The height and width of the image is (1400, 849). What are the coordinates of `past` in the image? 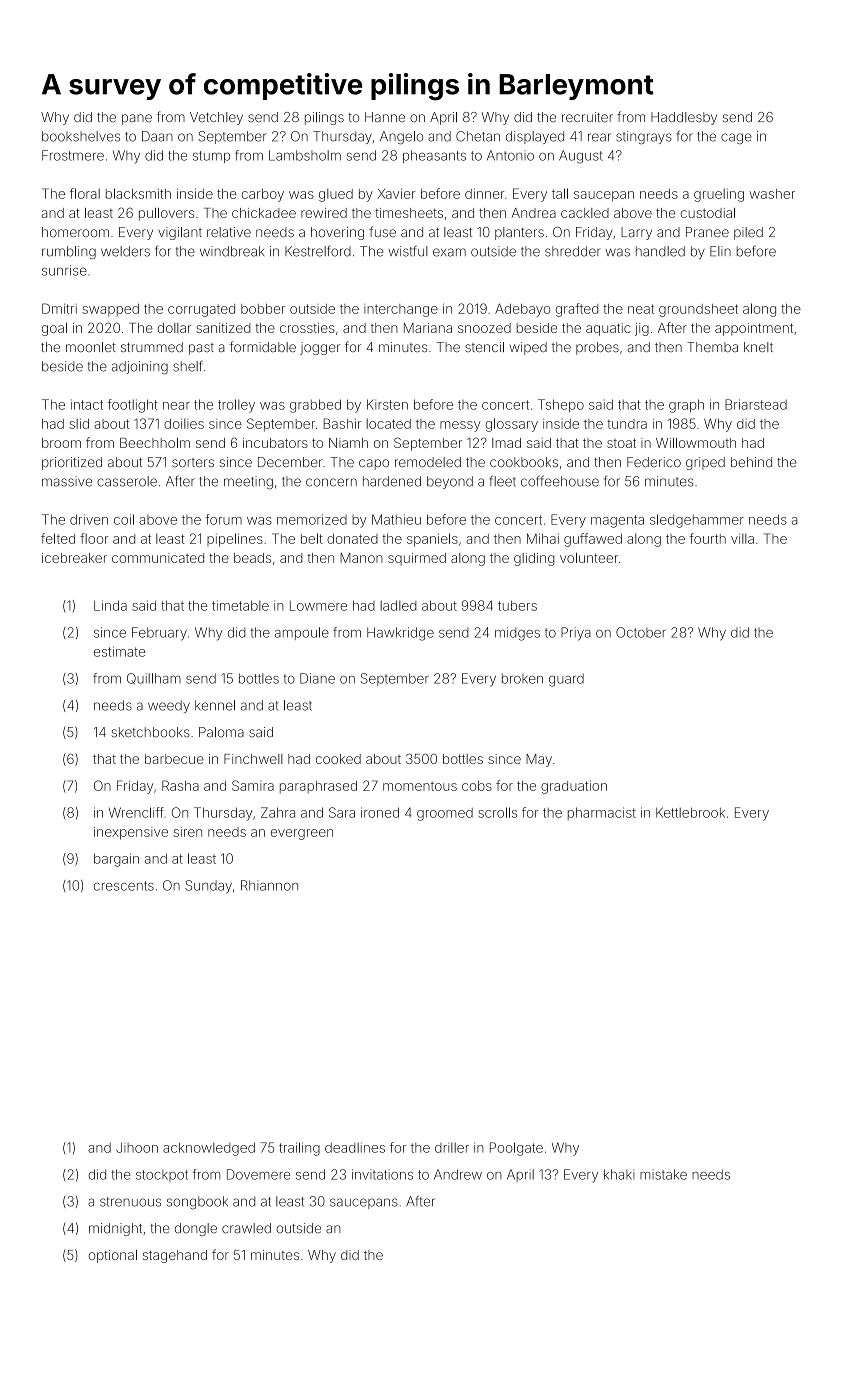 It's located at (201, 349).
